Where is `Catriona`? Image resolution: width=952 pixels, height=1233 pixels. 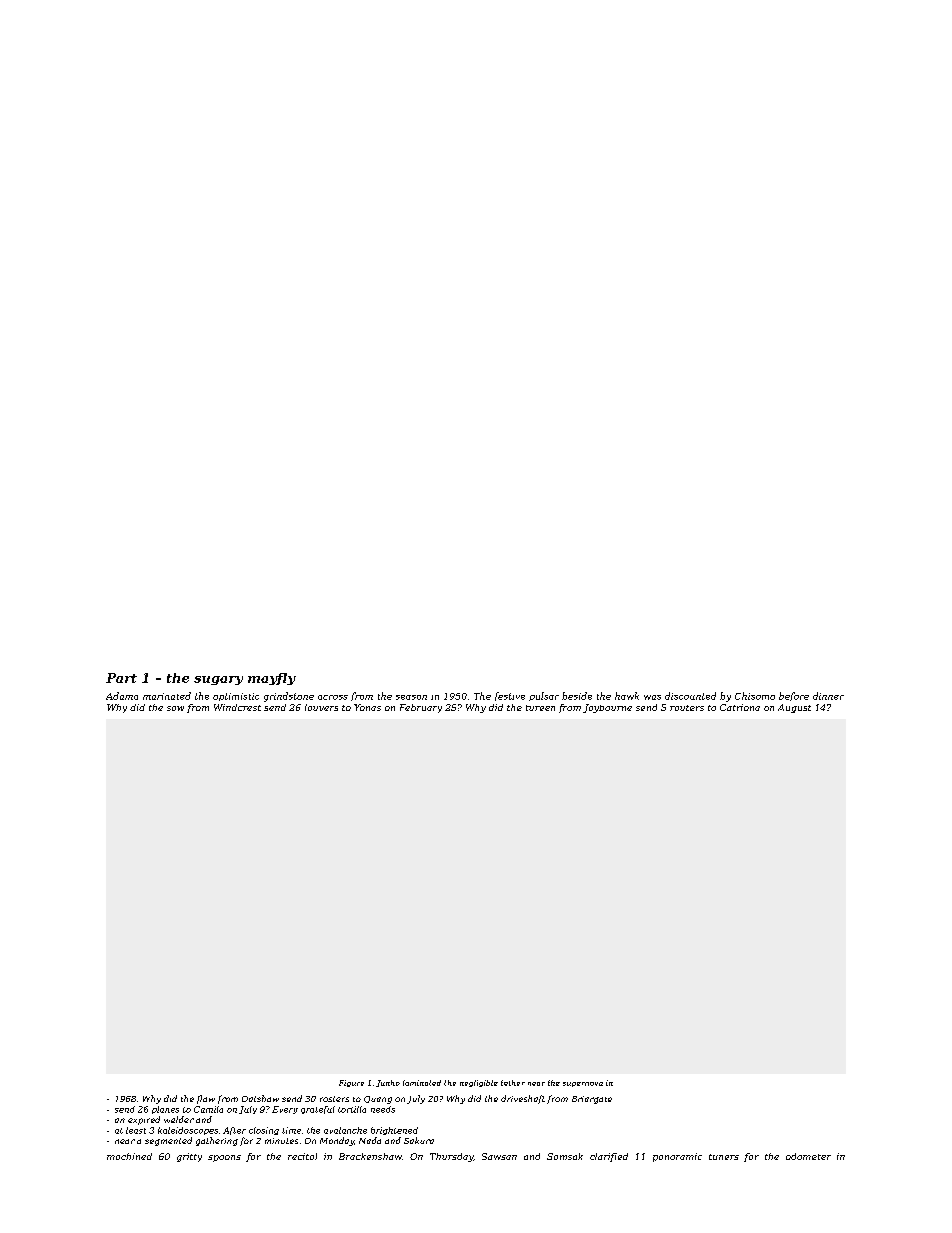
Catriona is located at coordinates (740, 707).
